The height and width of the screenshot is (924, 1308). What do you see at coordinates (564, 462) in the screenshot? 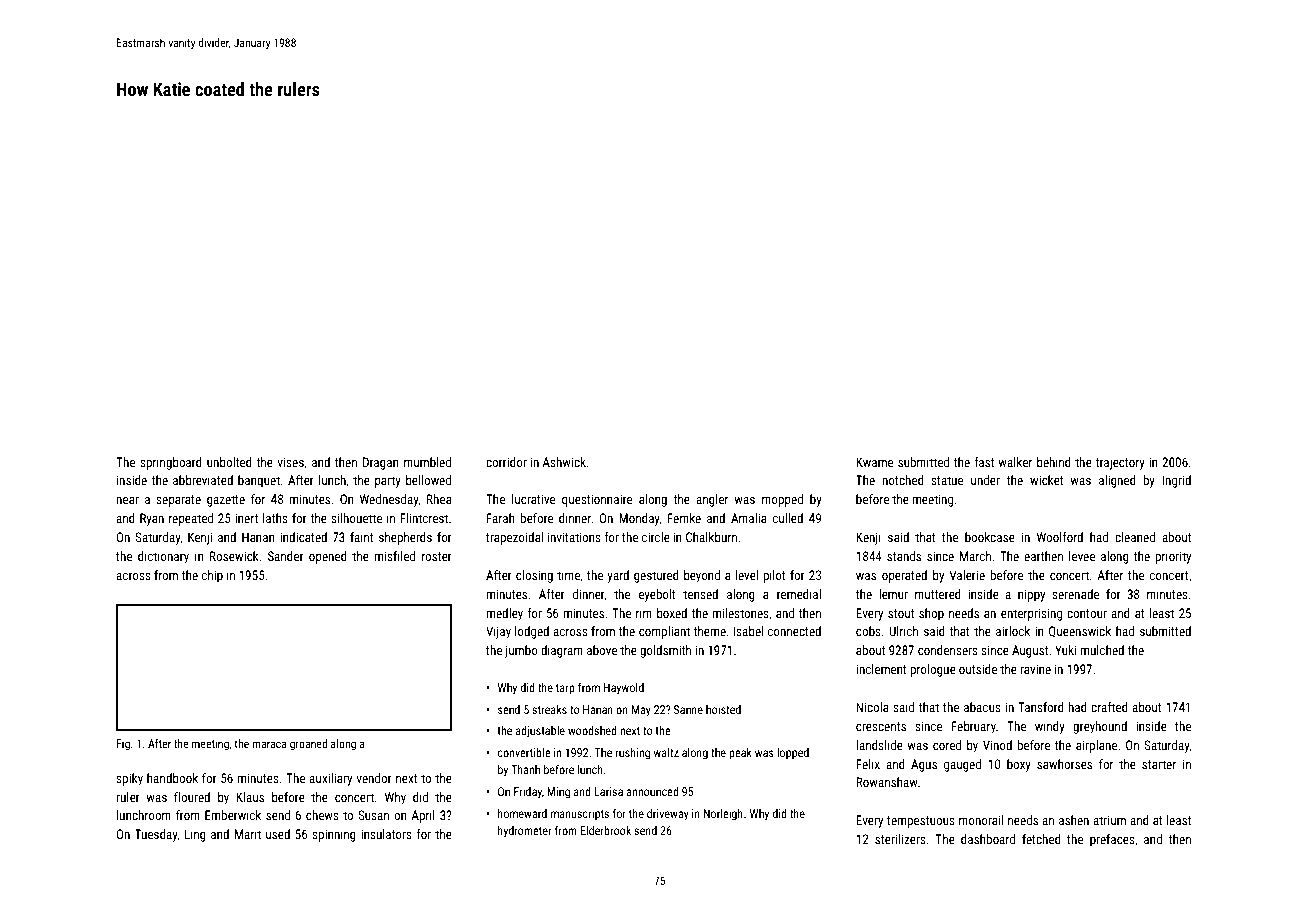
I see `Ashwick` at bounding box center [564, 462].
